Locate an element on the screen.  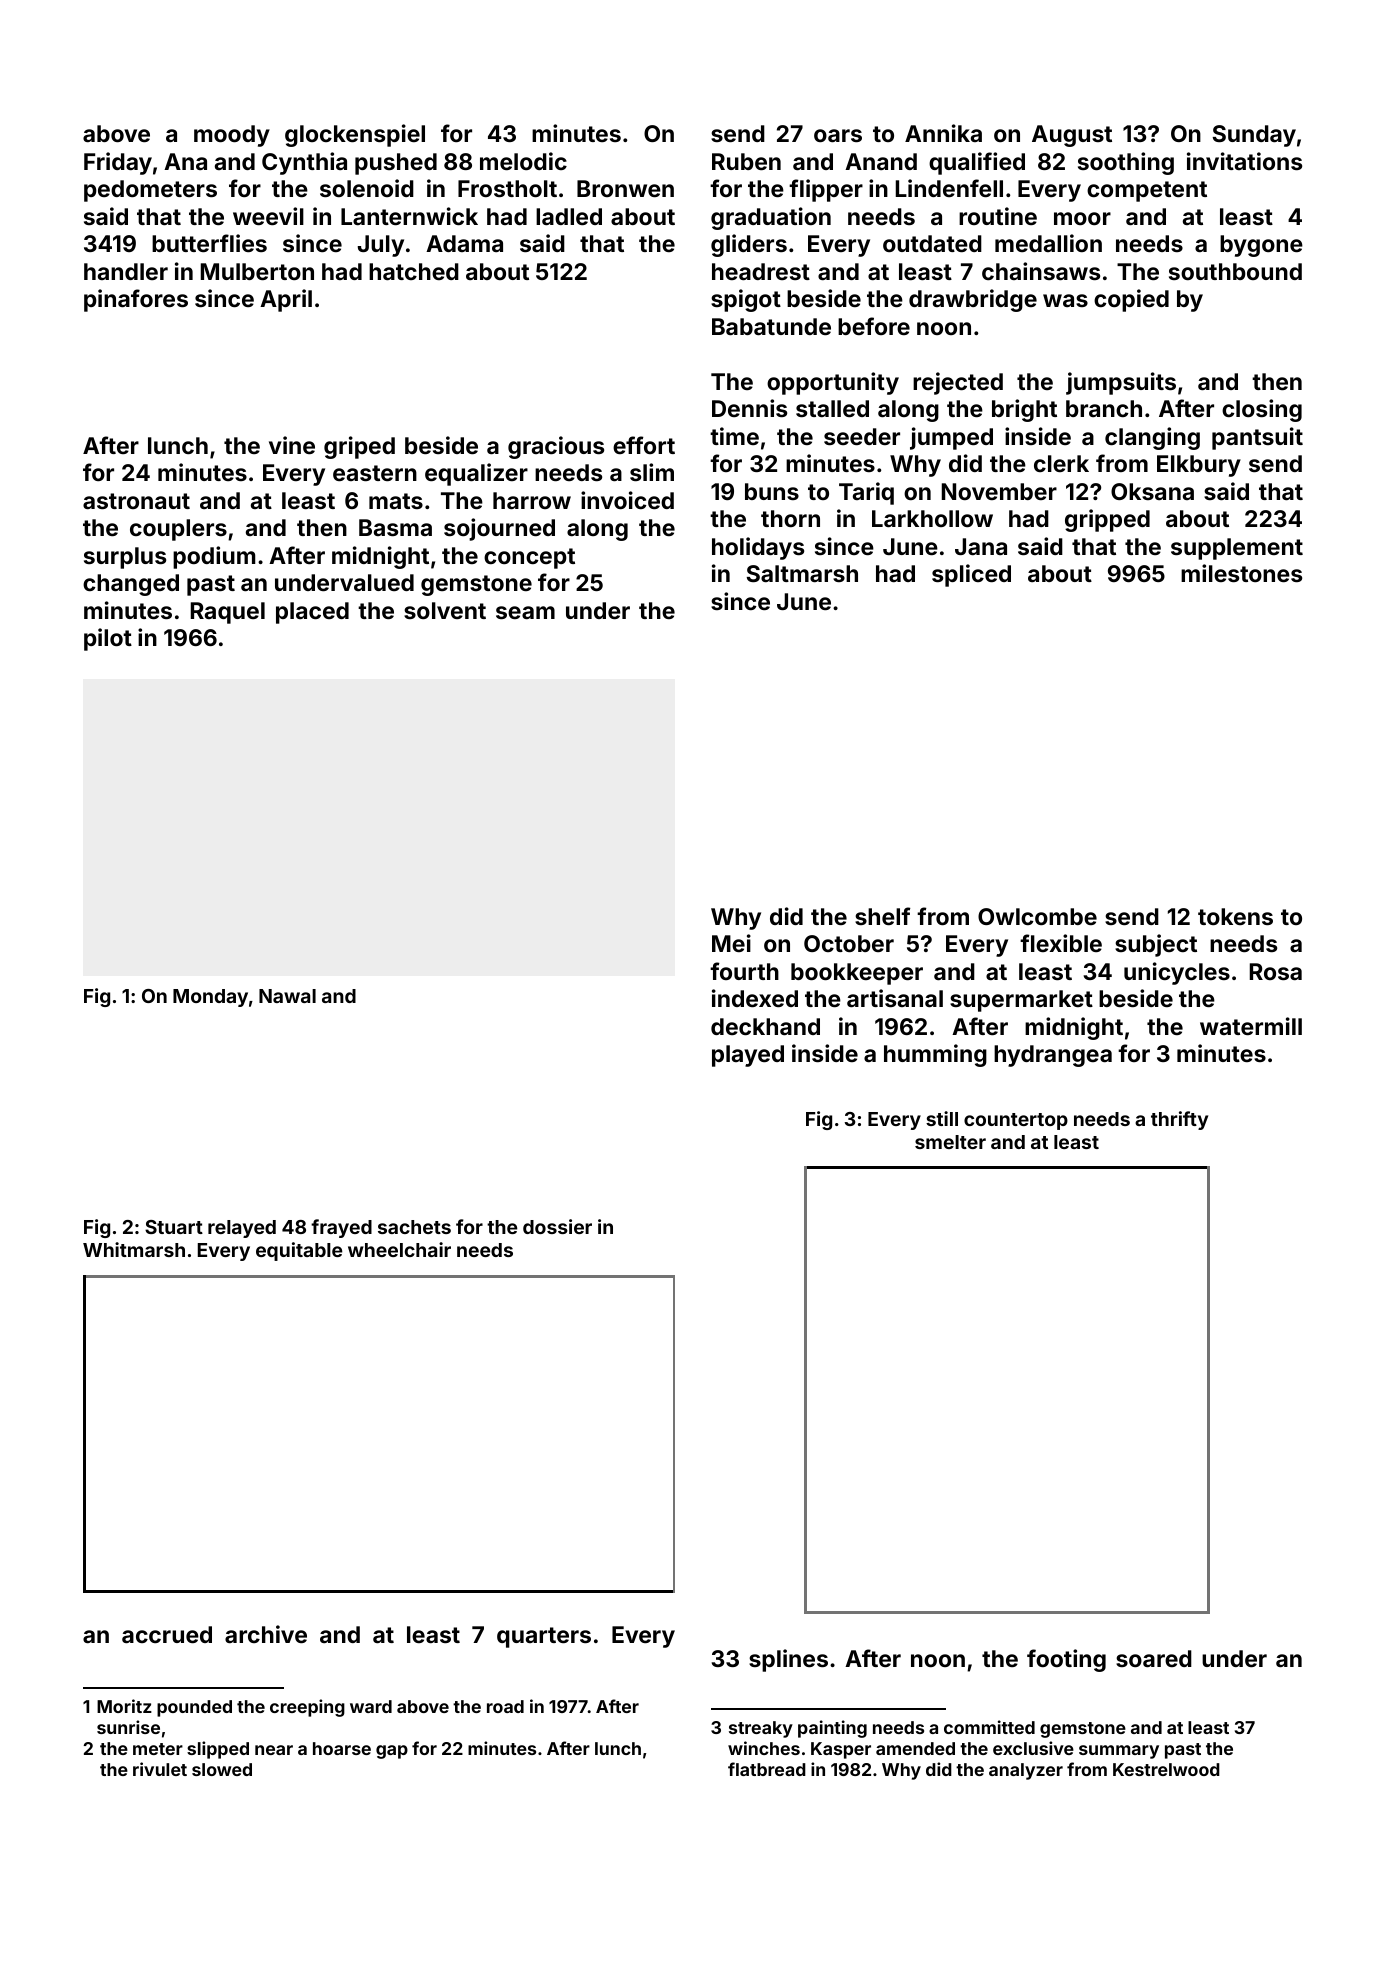
Mei is located at coordinates (731, 943).
